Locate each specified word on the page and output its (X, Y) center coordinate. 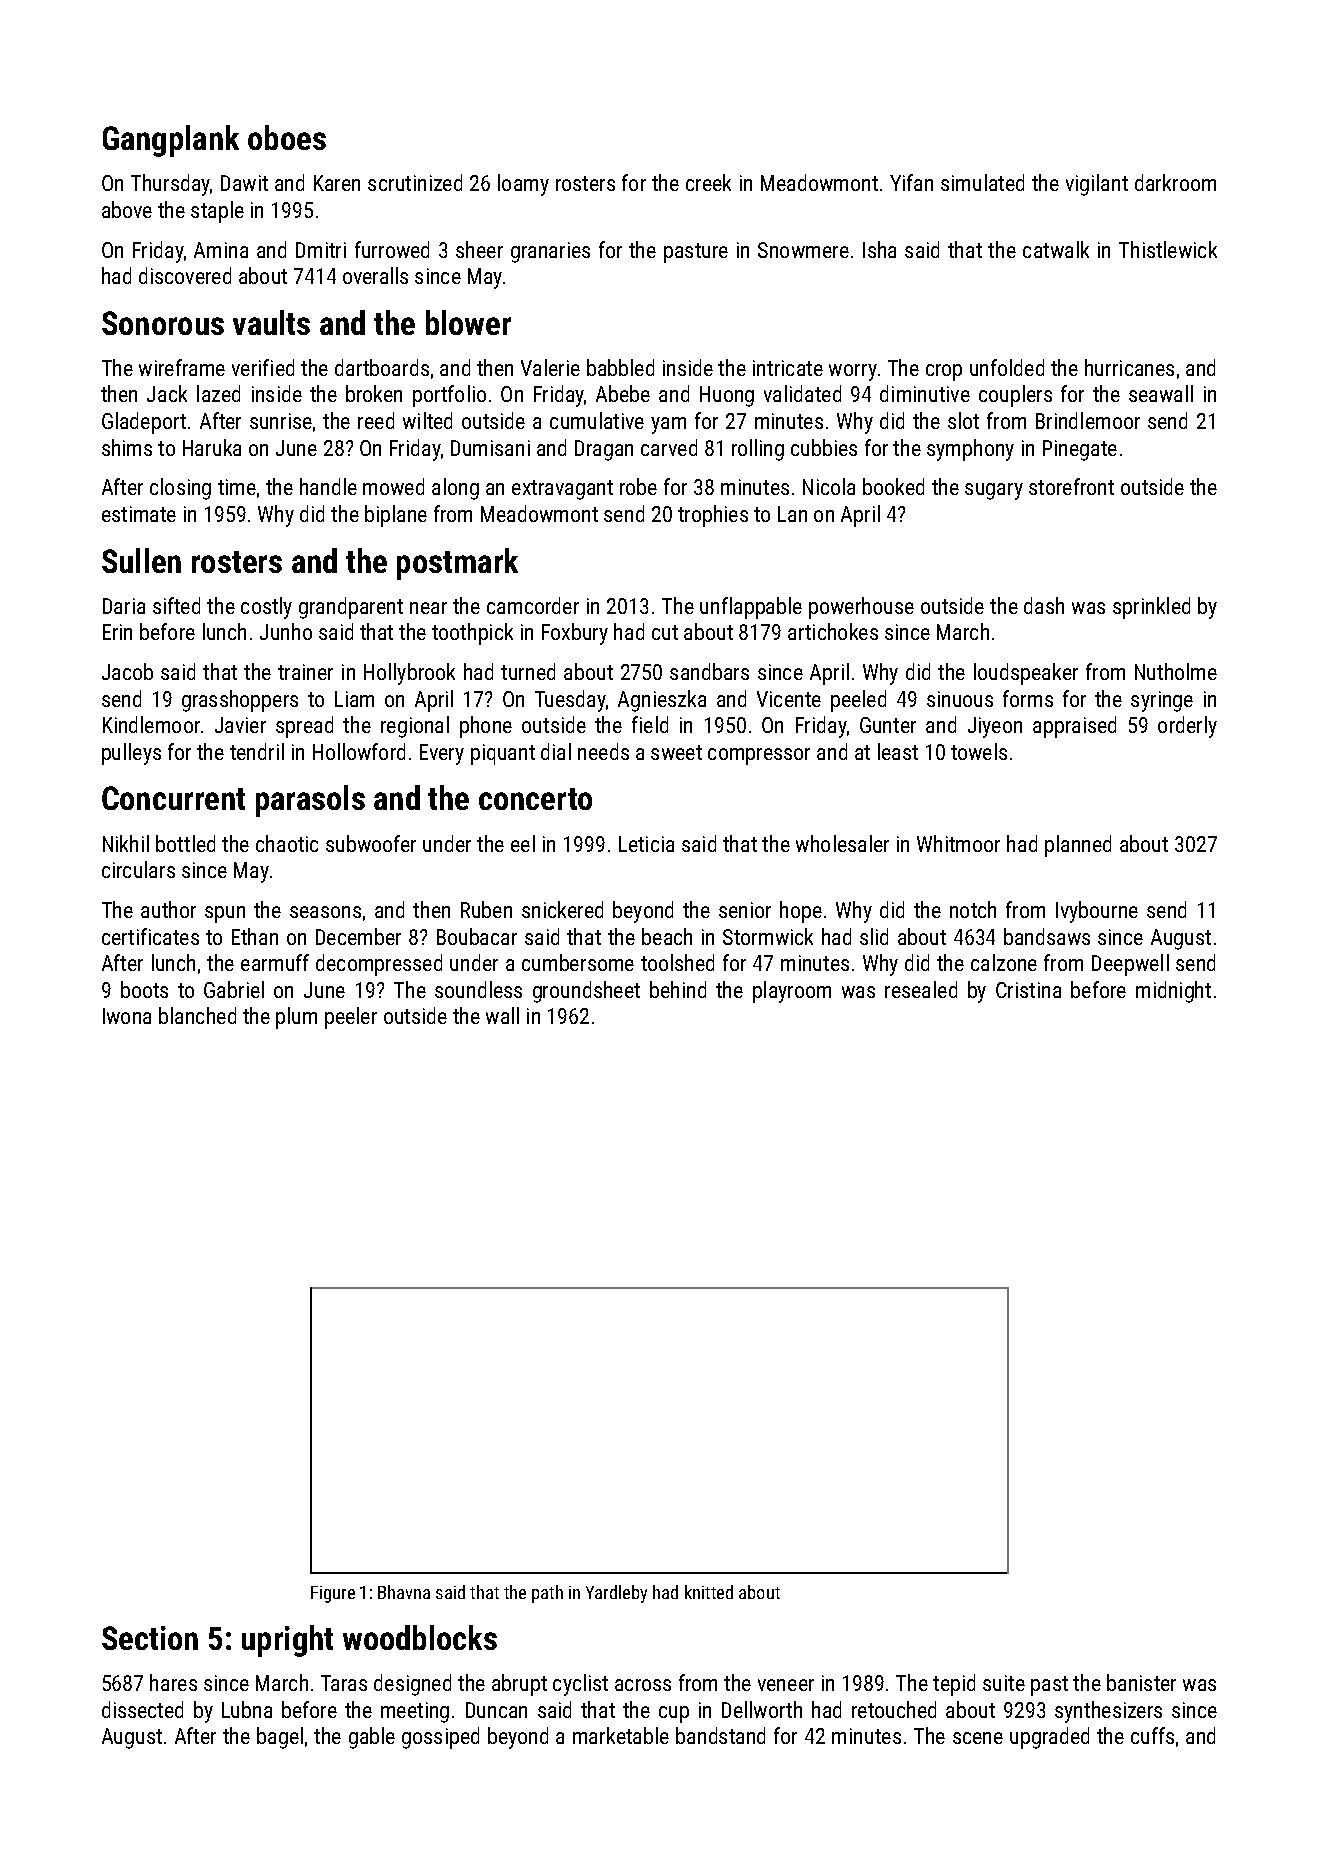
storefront (1071, 486)
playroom (792, 992)
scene (978, 1738)
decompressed (379, 965)
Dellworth (762, 1709)
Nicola (829, 486)
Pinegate (1080, 450)
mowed (393, 486)
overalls (375, 275)
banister (1141, 1682)
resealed (921, 989)
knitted (709, 1592)
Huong (727, 396)
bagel (280, 1738)
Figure (333, 1594)
